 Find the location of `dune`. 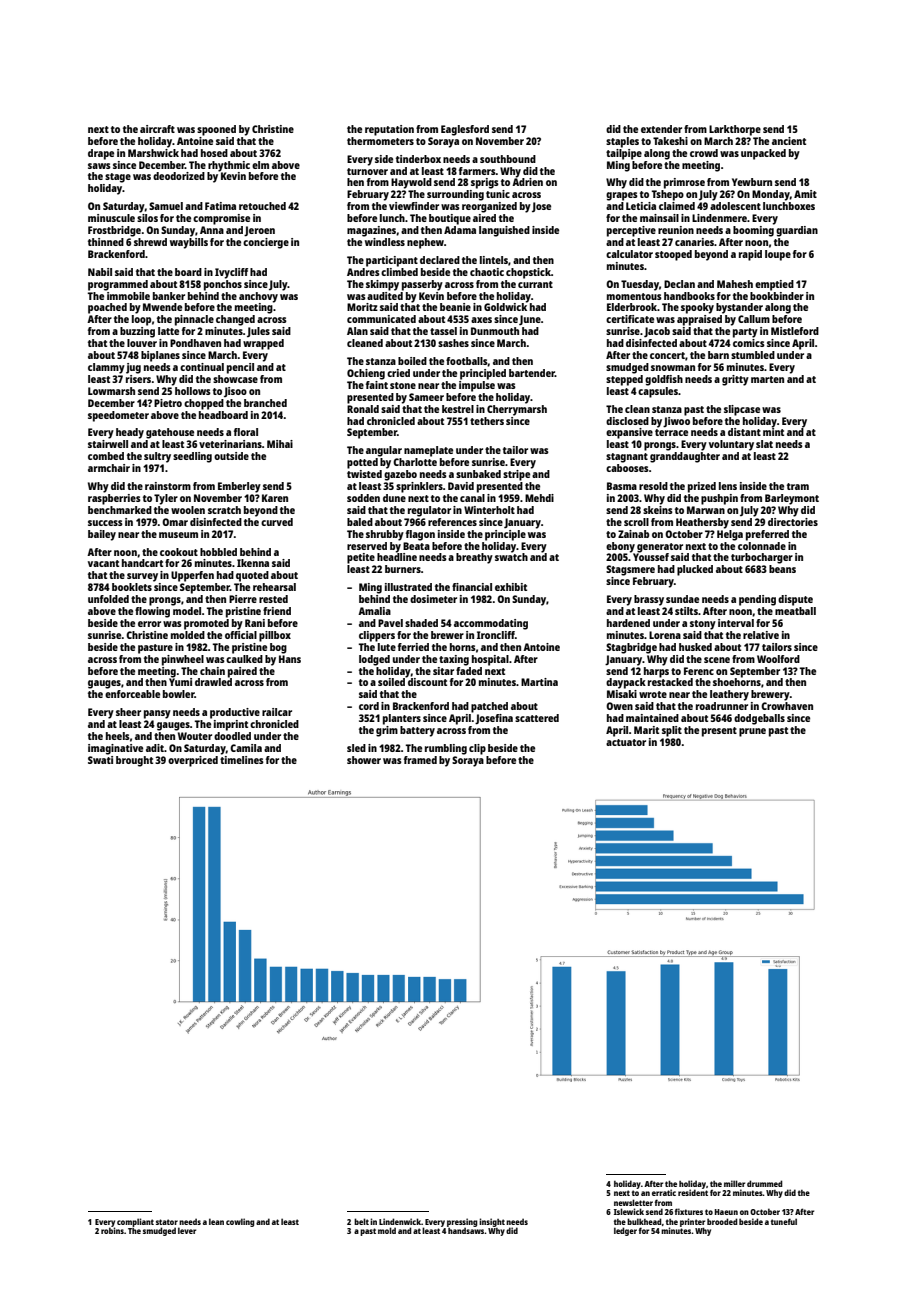

dune is located at coordinates (394, 498).
